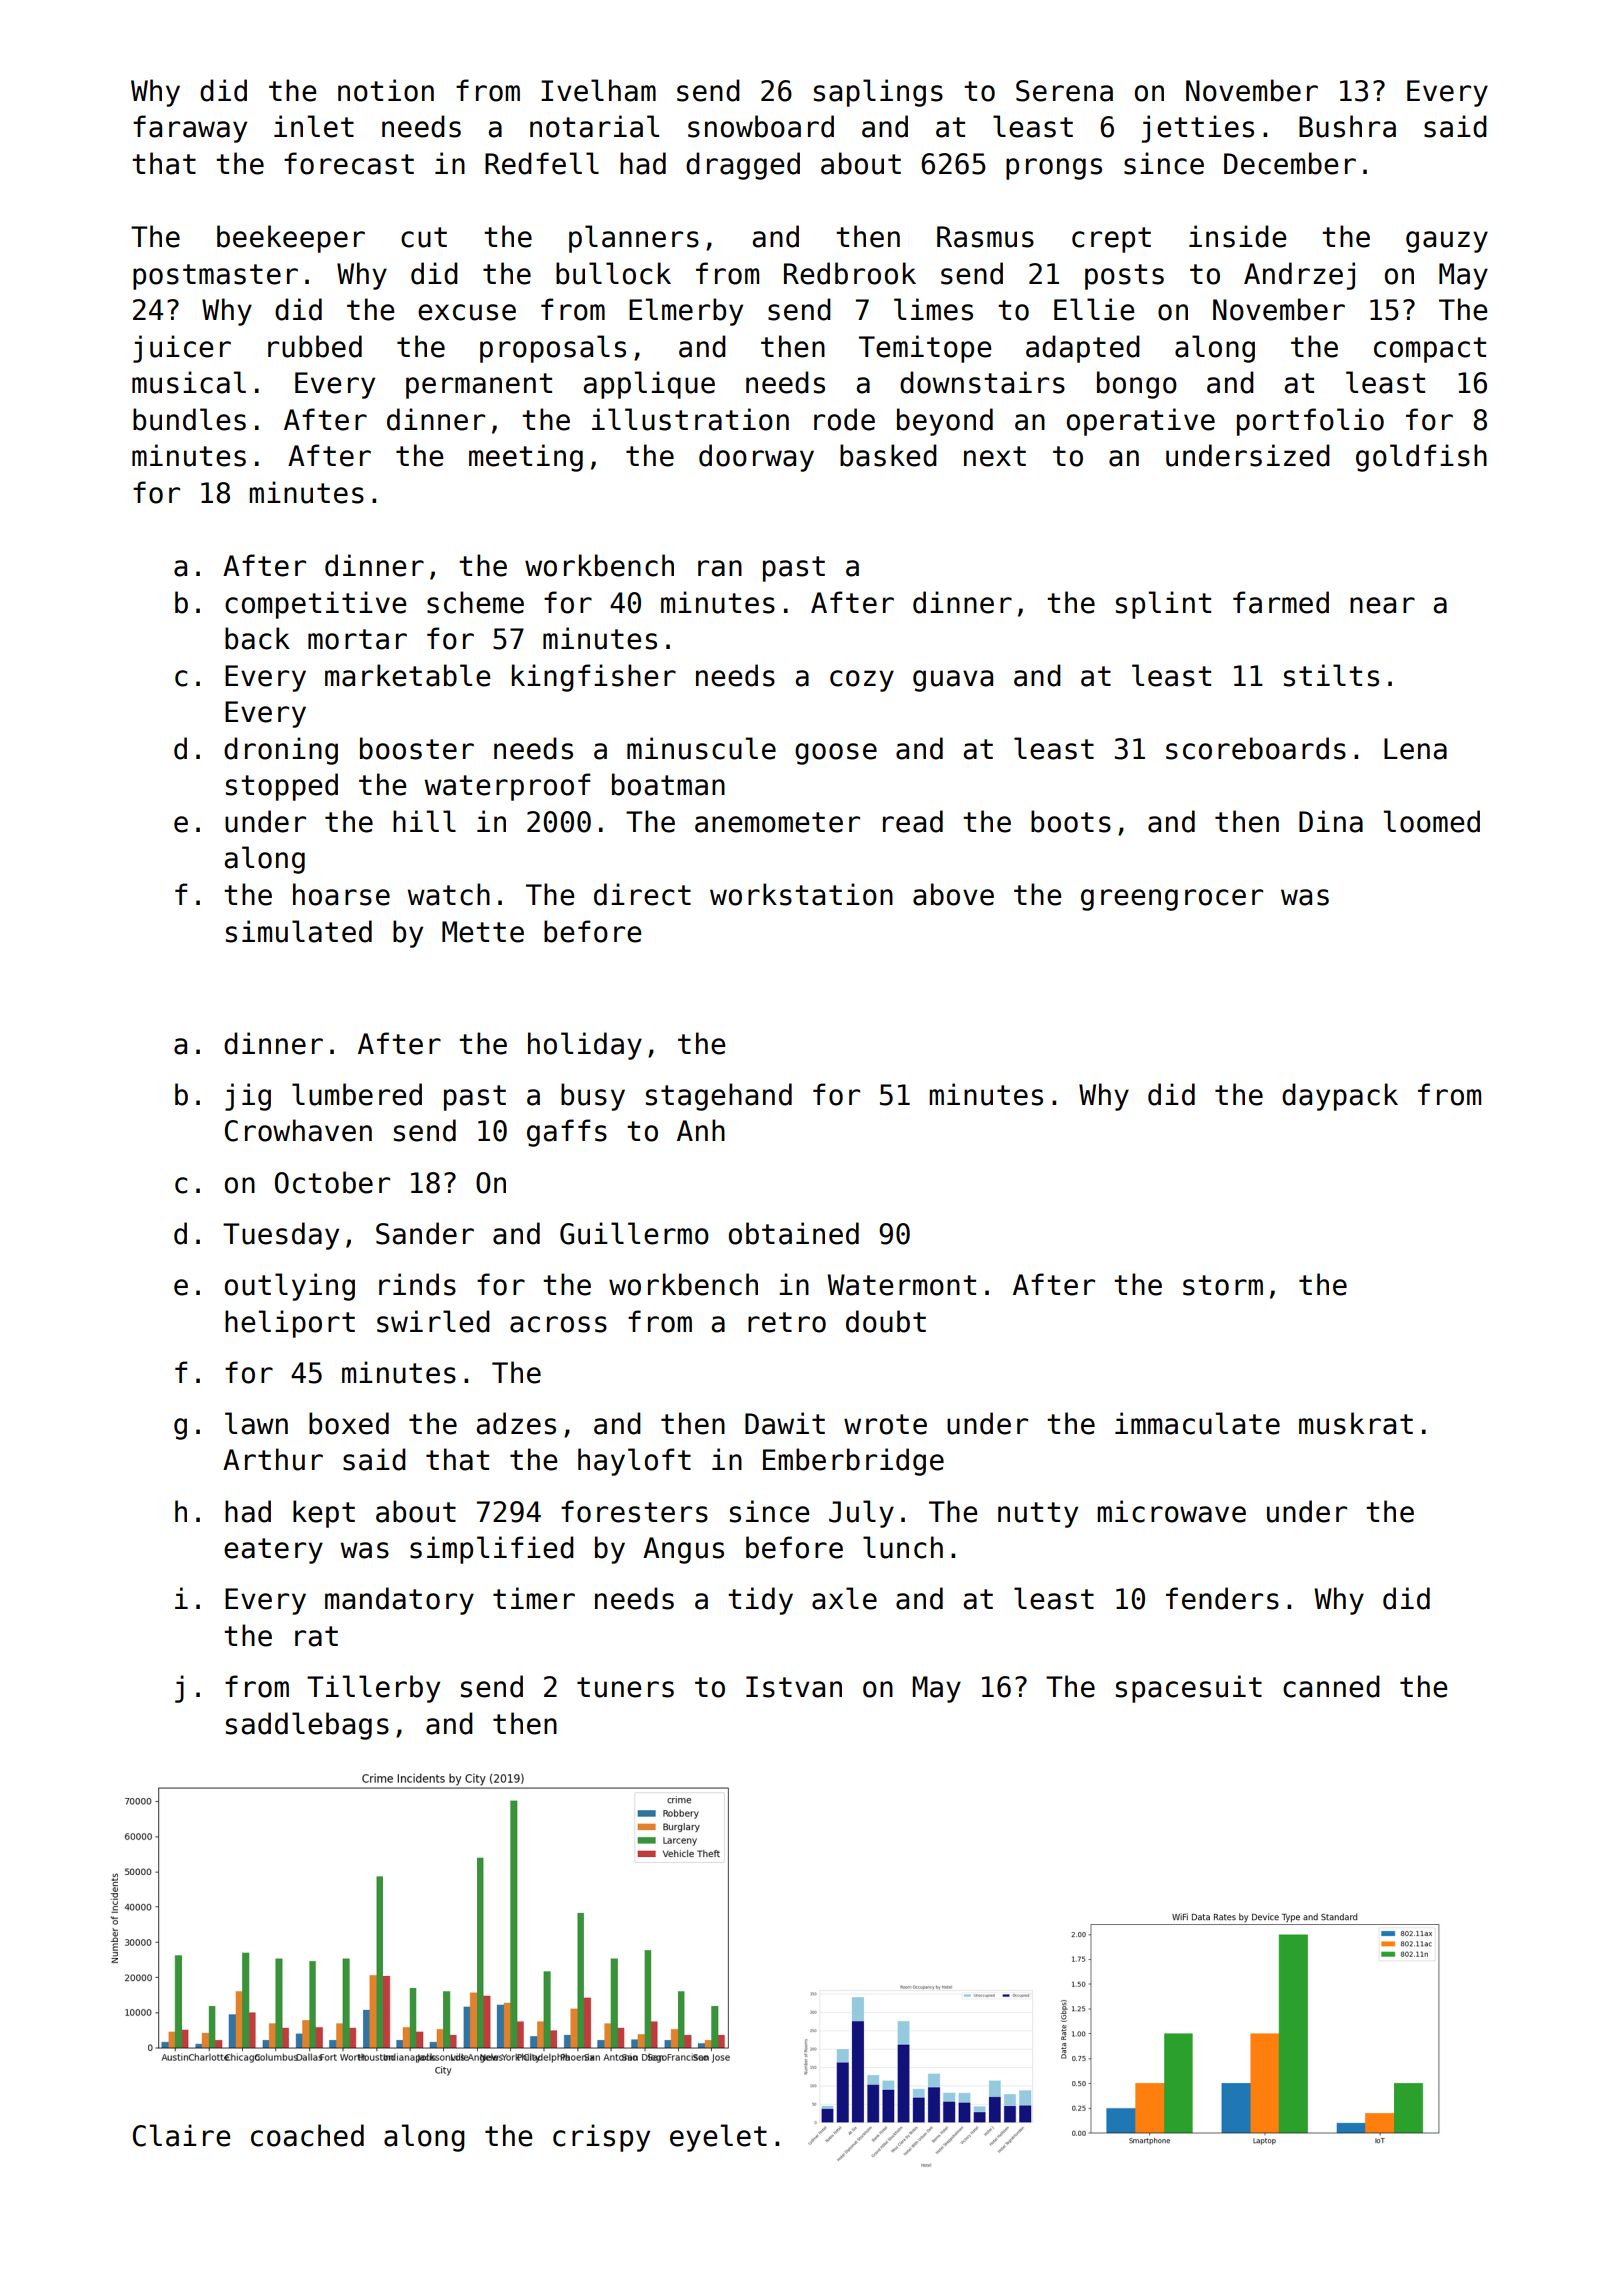 The width and height of the screenshot is (1620, 2292). What do you see at coordinates (1347, 126) in the screenshot?
I see `Bushra` at bounding box center [1347, 126].
